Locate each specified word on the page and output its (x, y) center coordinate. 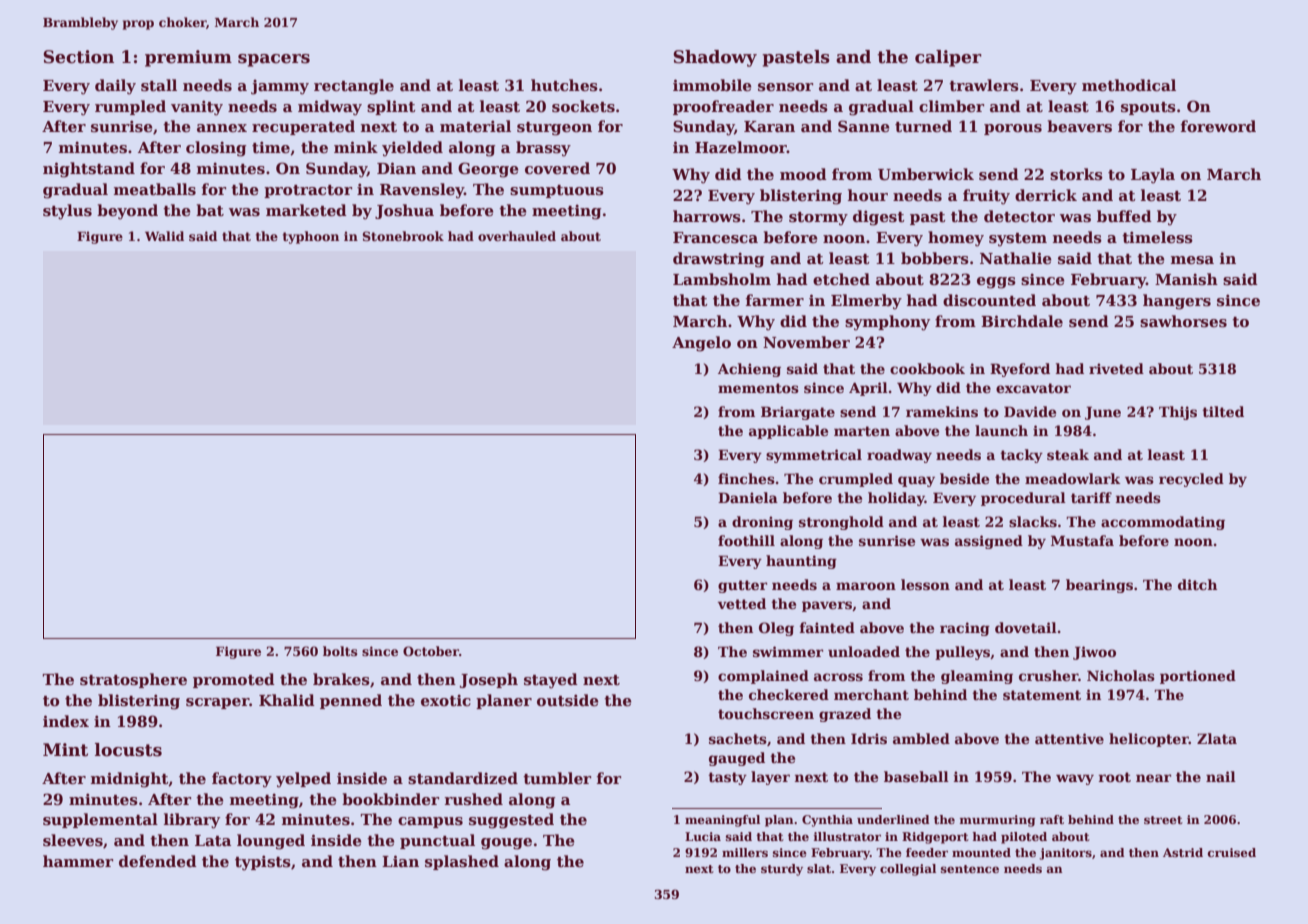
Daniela (748, 497)
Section (78, 57)
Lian (400, 861)
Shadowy (715, 58)
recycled (1191, 480)
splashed (462, 862)
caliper (948, 58)
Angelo (701, 344)
